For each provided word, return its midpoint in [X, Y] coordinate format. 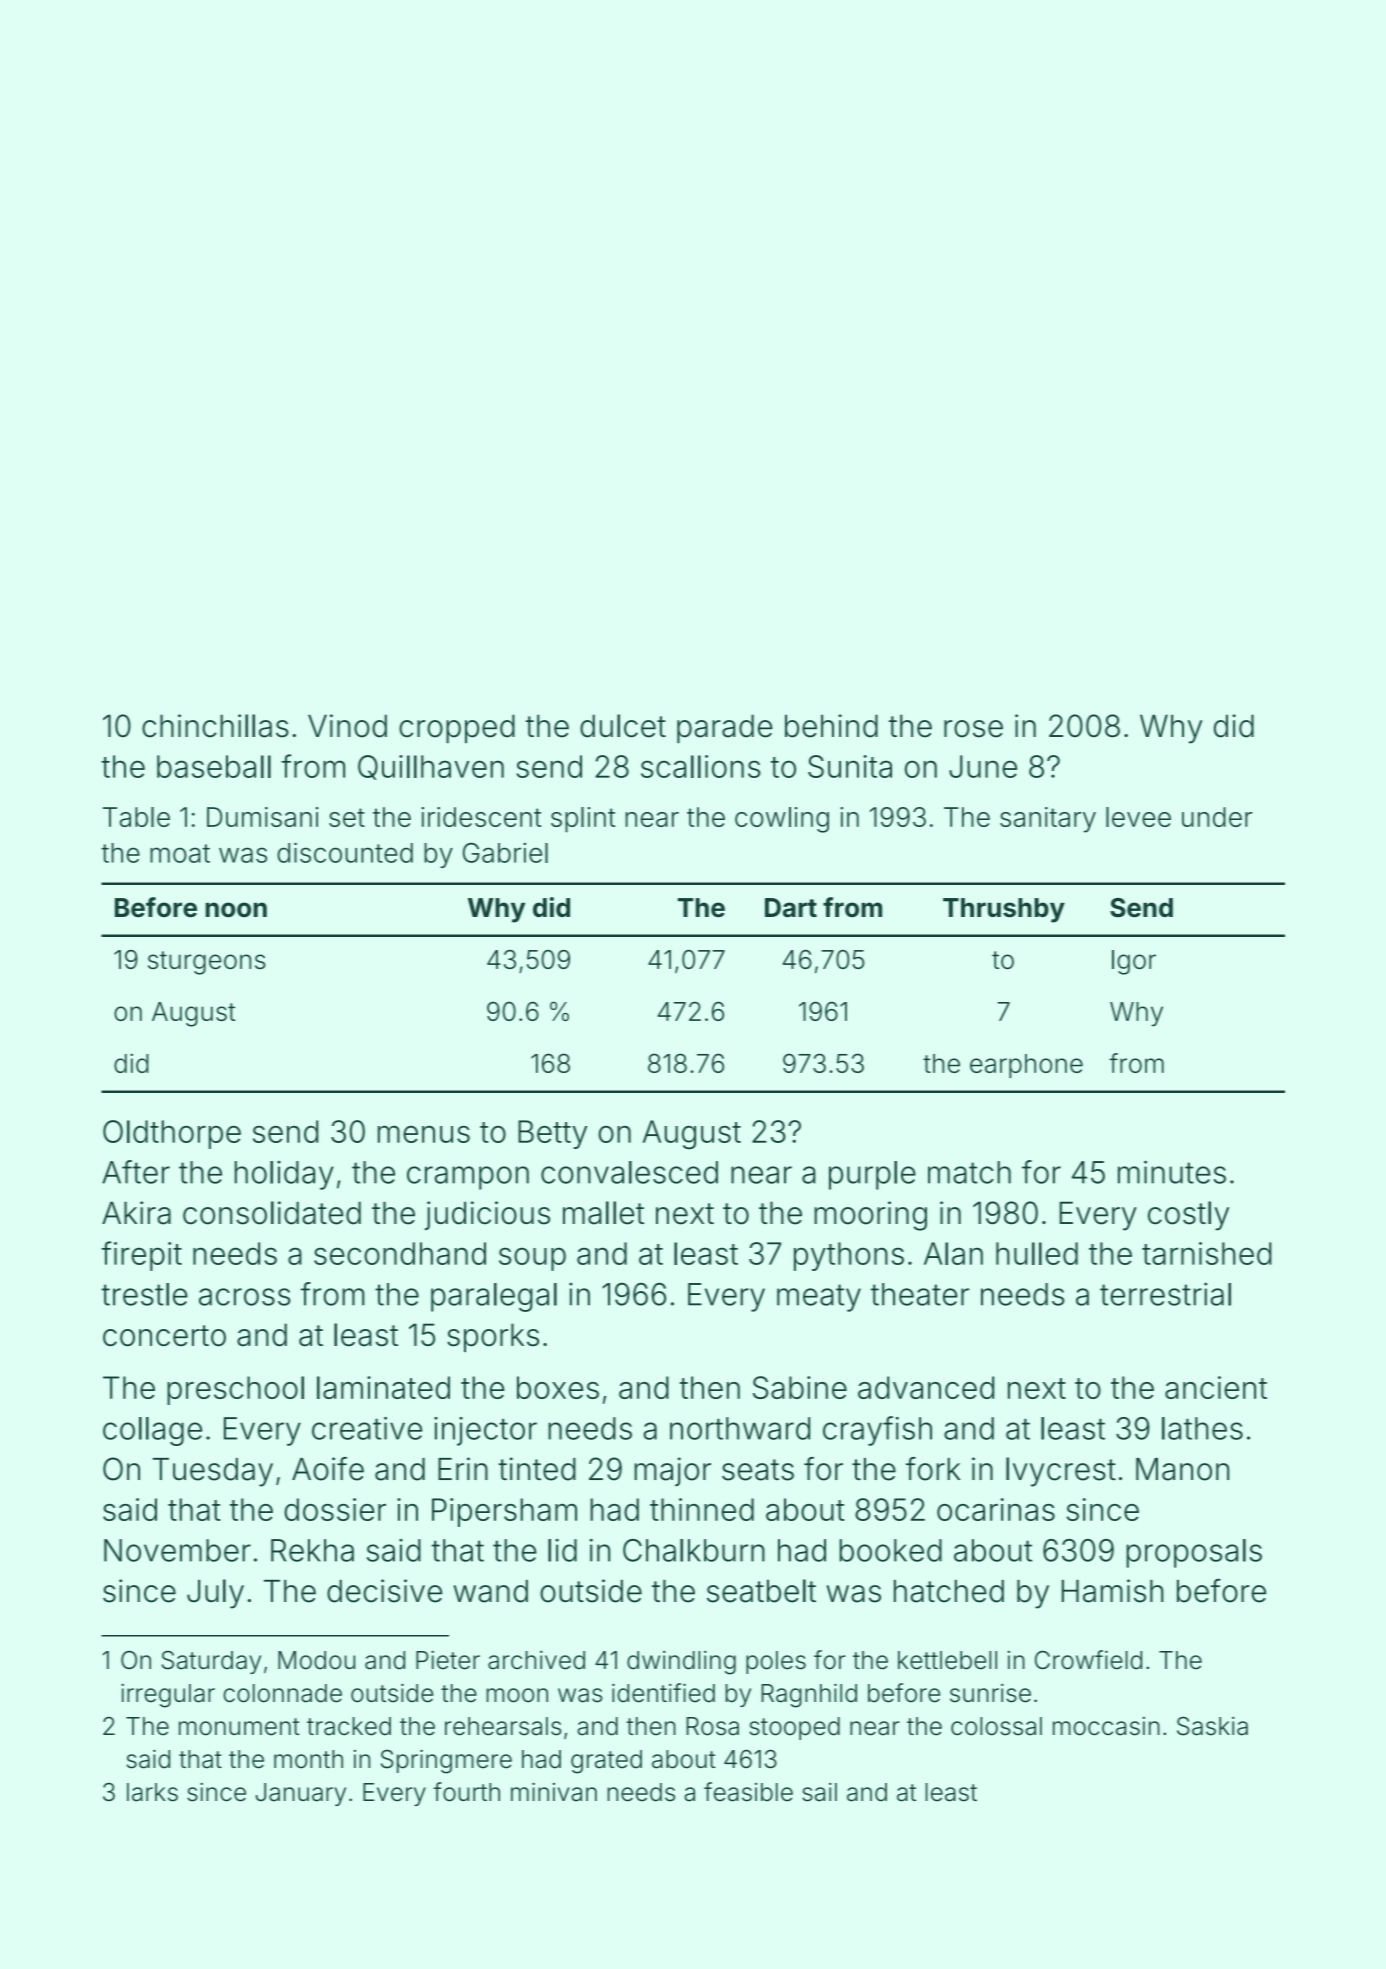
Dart [791, 908]
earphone [1026, 1066]
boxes [558, 1387]
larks [152, 1792]
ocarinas [996, 1509]
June [983, 766]
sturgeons [207, 963]
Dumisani [262, 817]
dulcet [623, 726]
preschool [235, 1390]
